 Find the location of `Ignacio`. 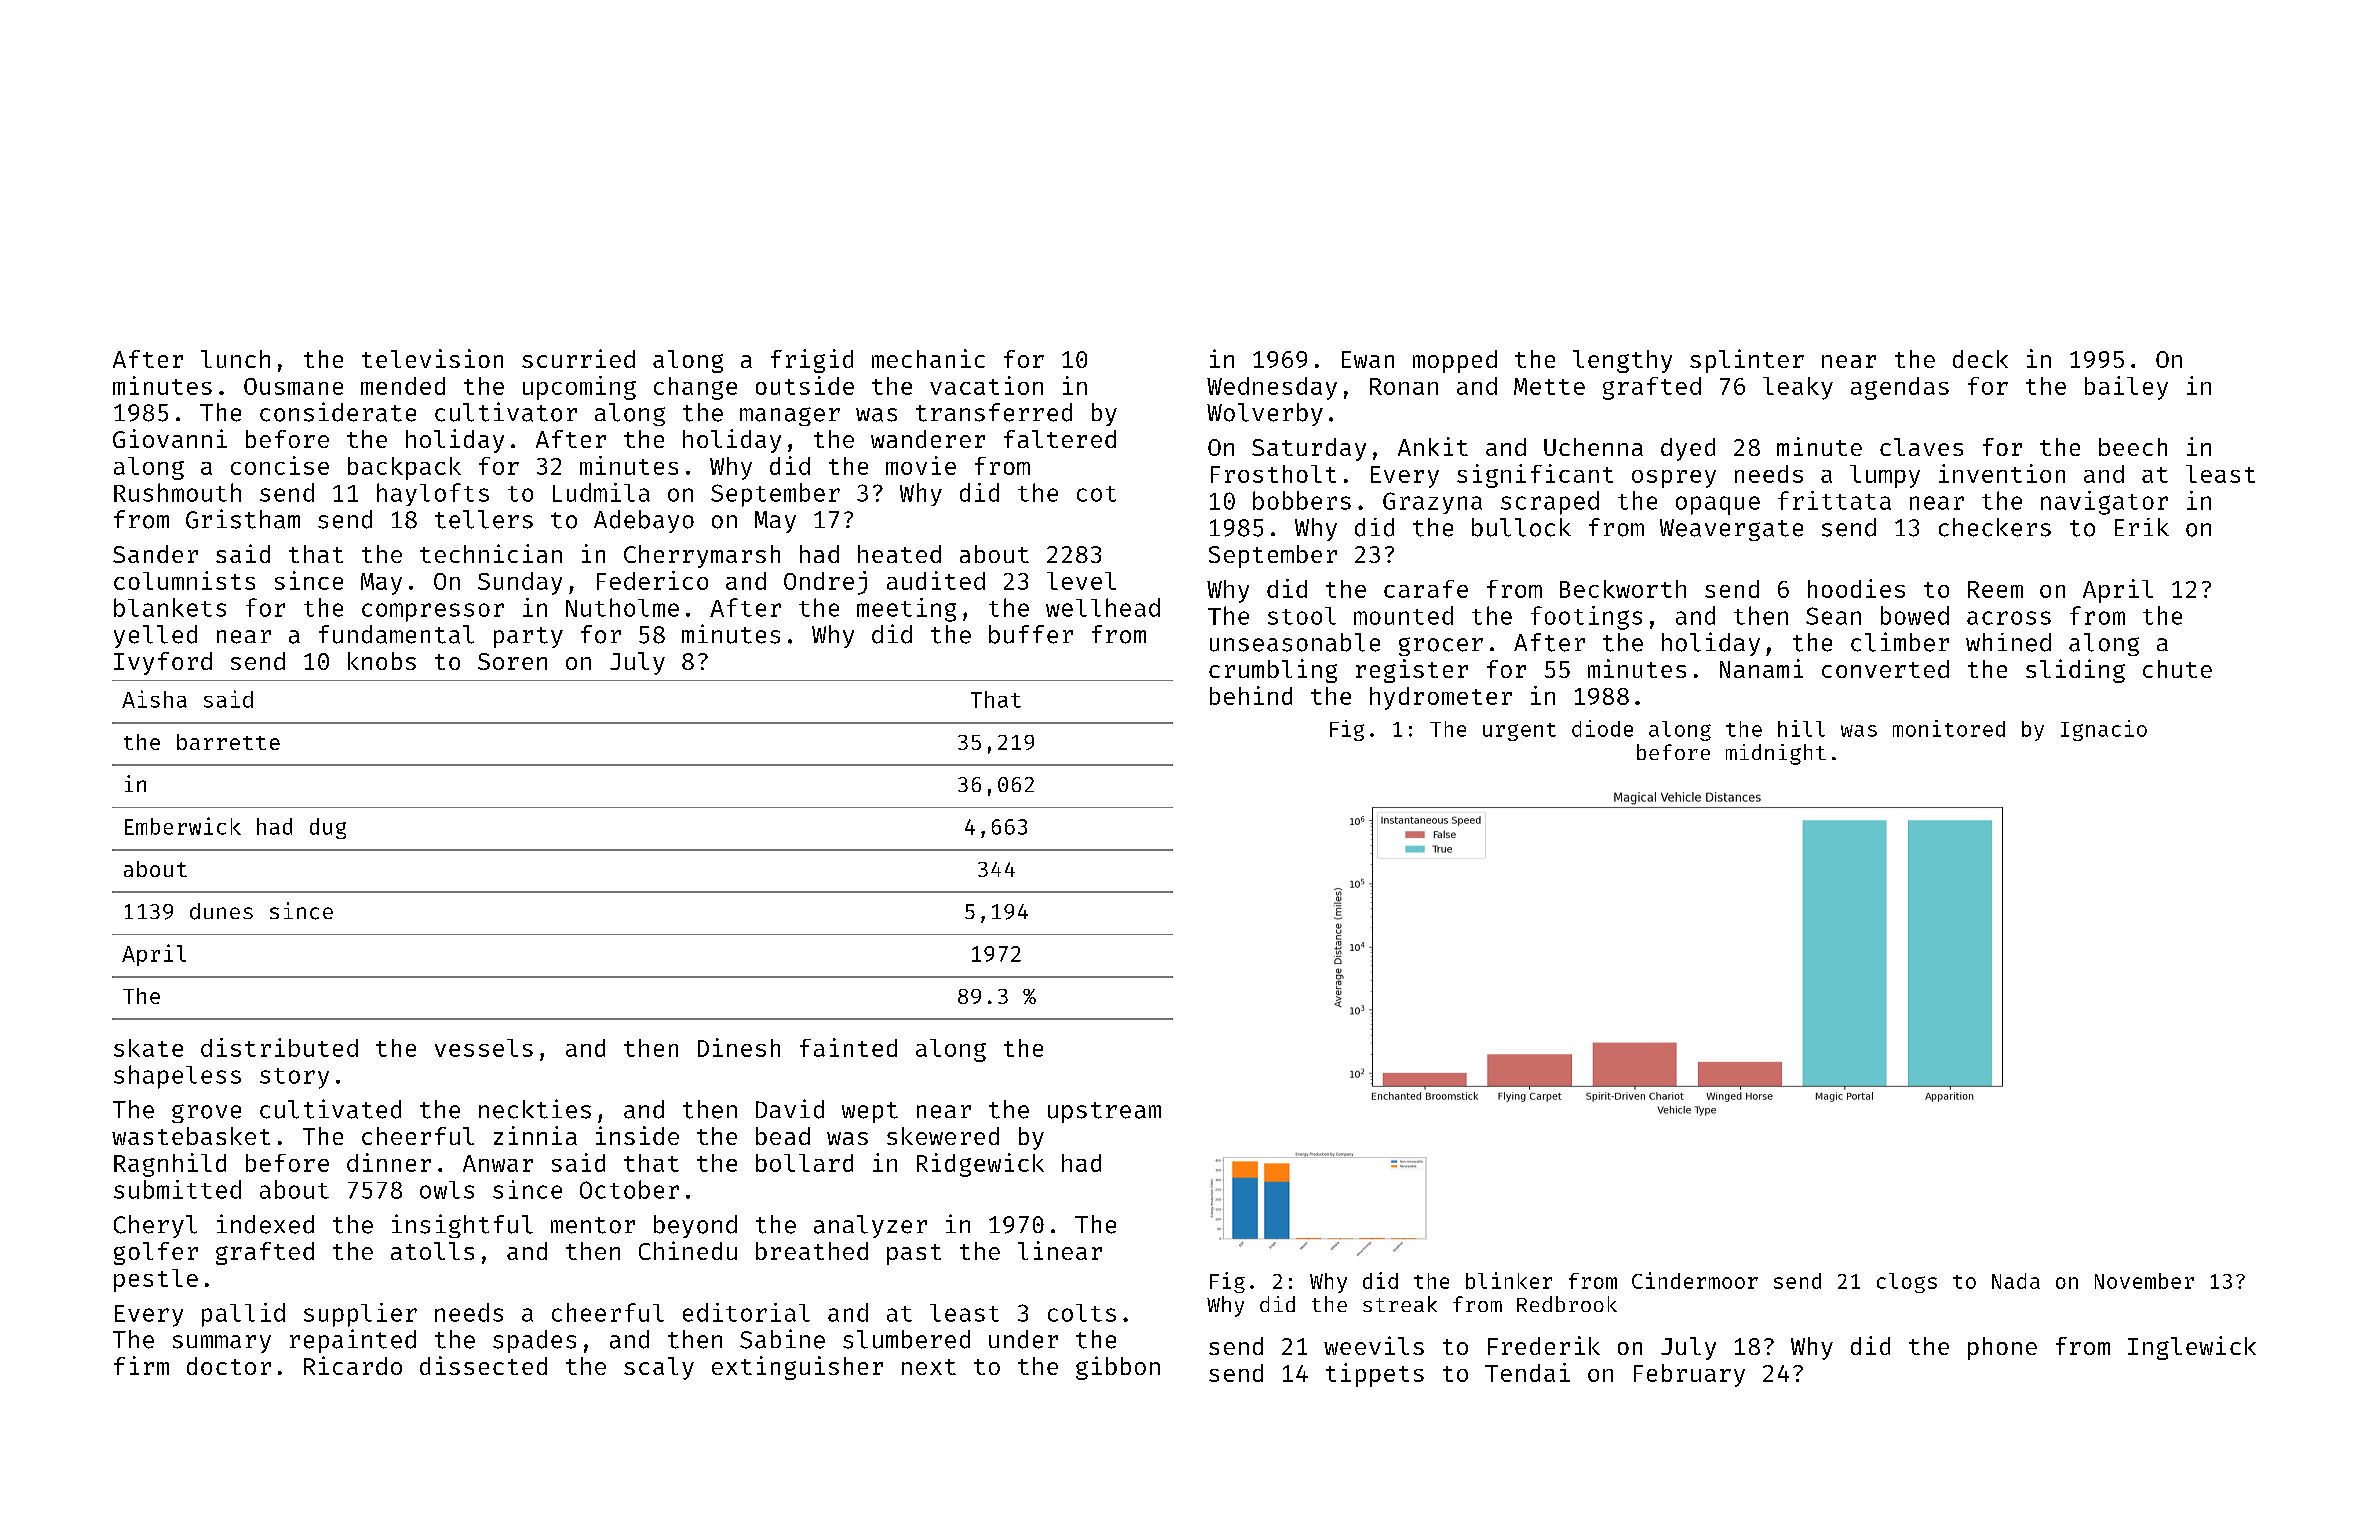

Ignacio is located at coordinates (2104, 730).
